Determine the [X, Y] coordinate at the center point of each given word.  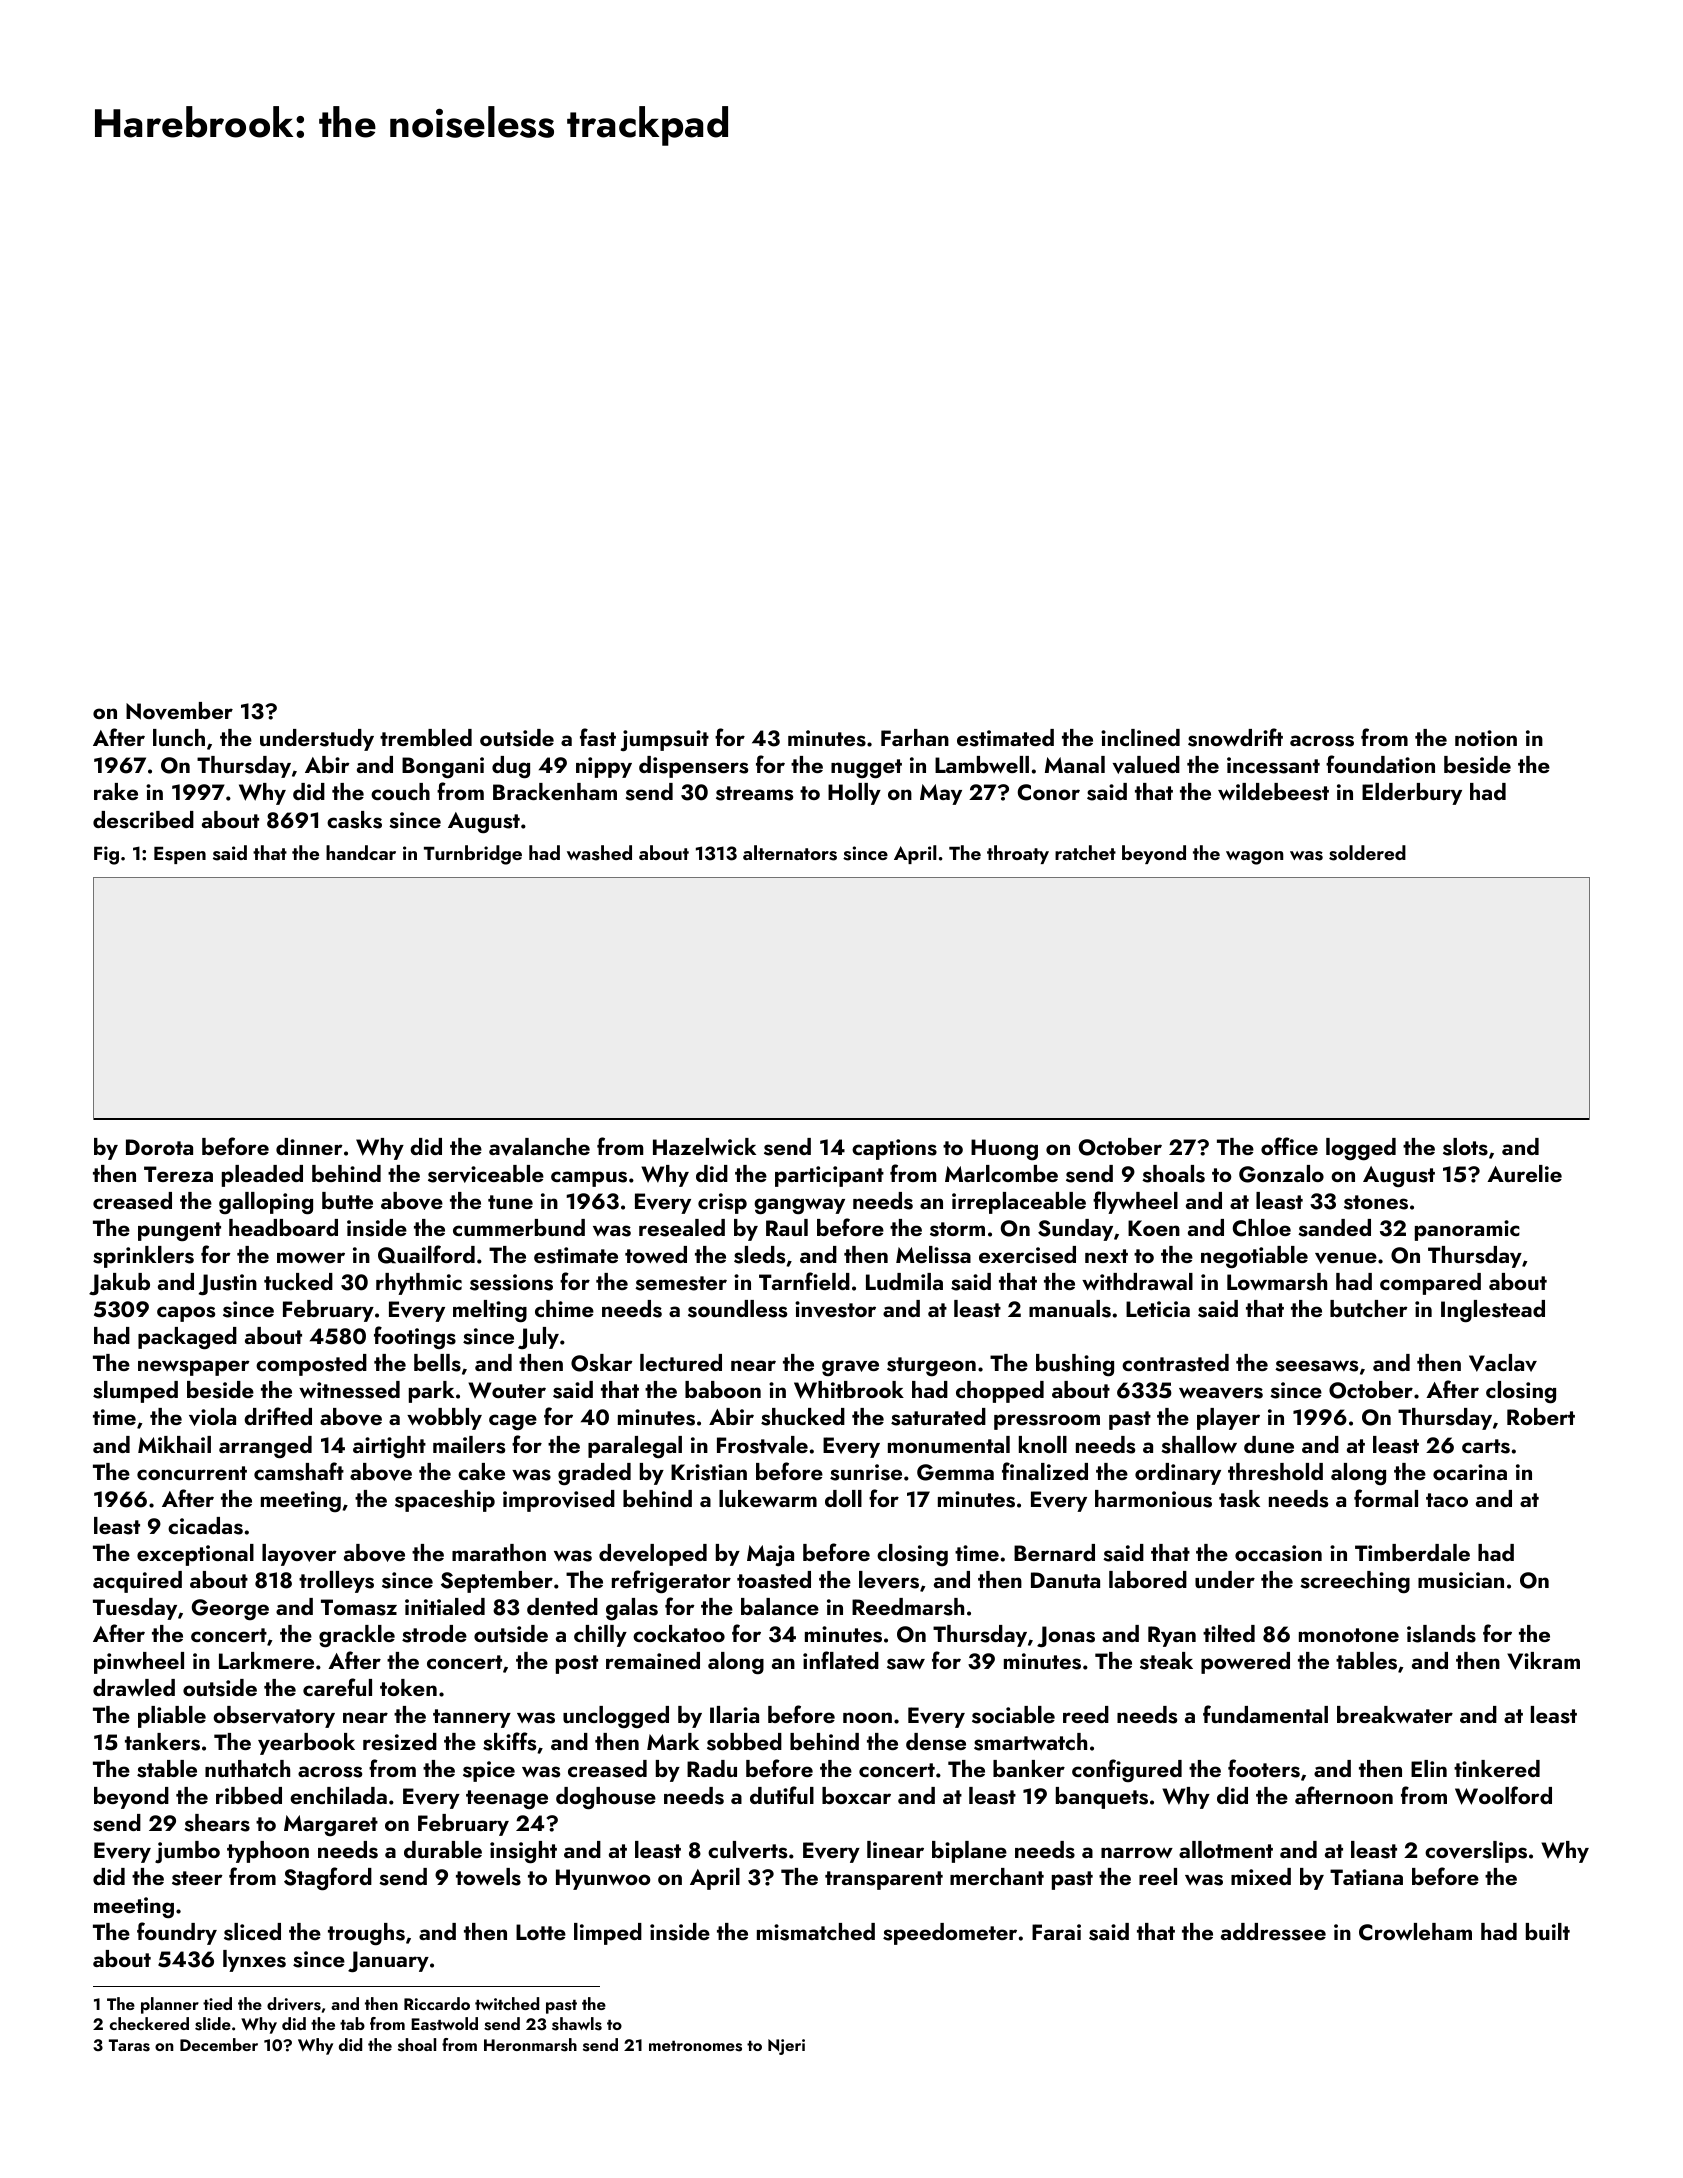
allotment [1226, 1849]
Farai [1056, 1932]
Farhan [915, 737]
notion [1486, 738]
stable [167, 1769]
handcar [361, 852]
